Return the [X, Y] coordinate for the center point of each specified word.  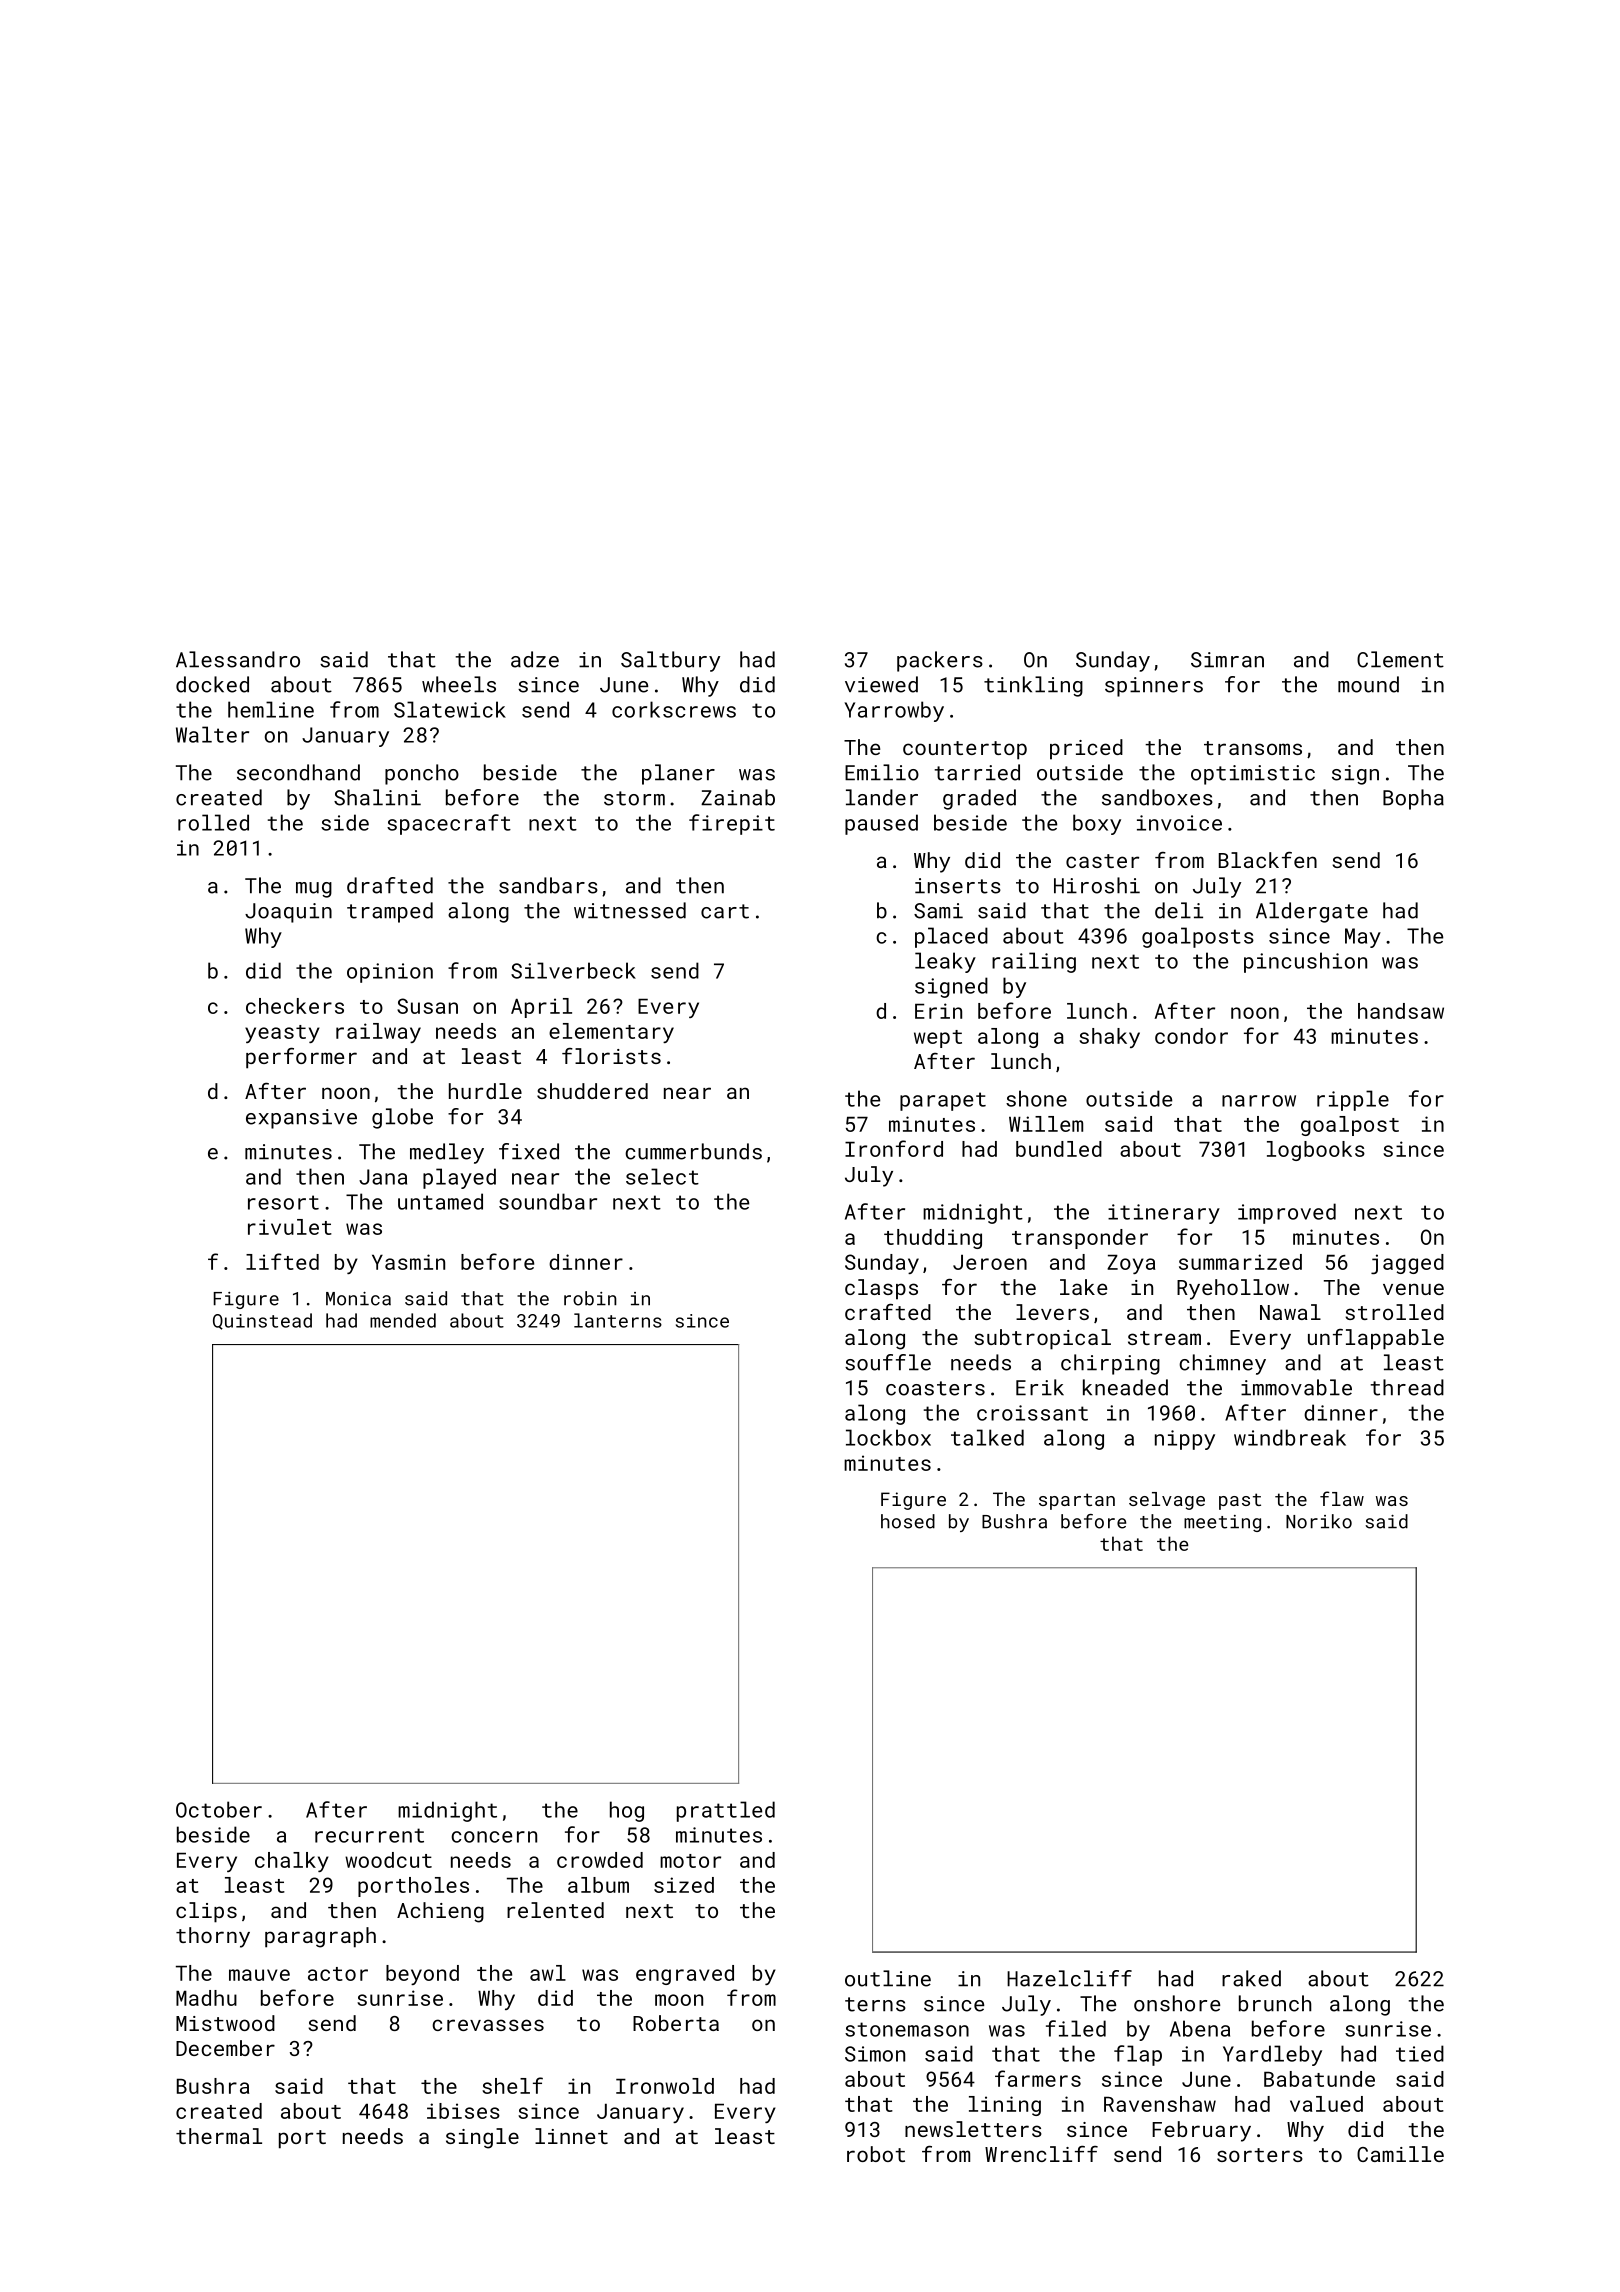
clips [206, 1912]
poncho [422, 774]
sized [684, 1885]
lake [1083, 1287]
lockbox [888, 1437]
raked [1251, 1978]
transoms [1253, 748]
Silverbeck [573, 970]
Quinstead [262, 1321]
